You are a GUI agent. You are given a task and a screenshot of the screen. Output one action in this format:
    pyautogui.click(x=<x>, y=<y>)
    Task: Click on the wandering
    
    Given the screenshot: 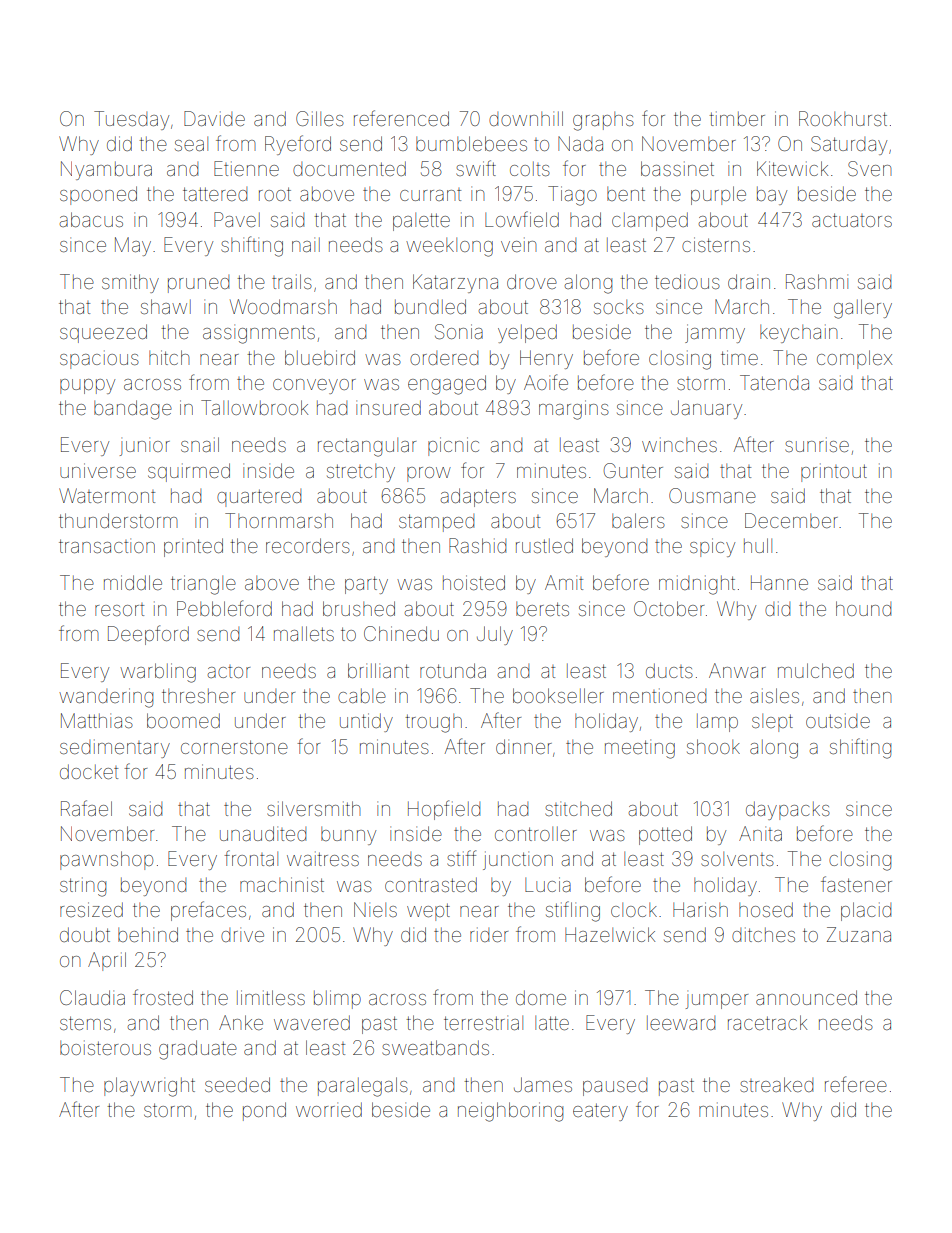 What is the action you would take?
    pyautogui.click(x=106, y=698)
